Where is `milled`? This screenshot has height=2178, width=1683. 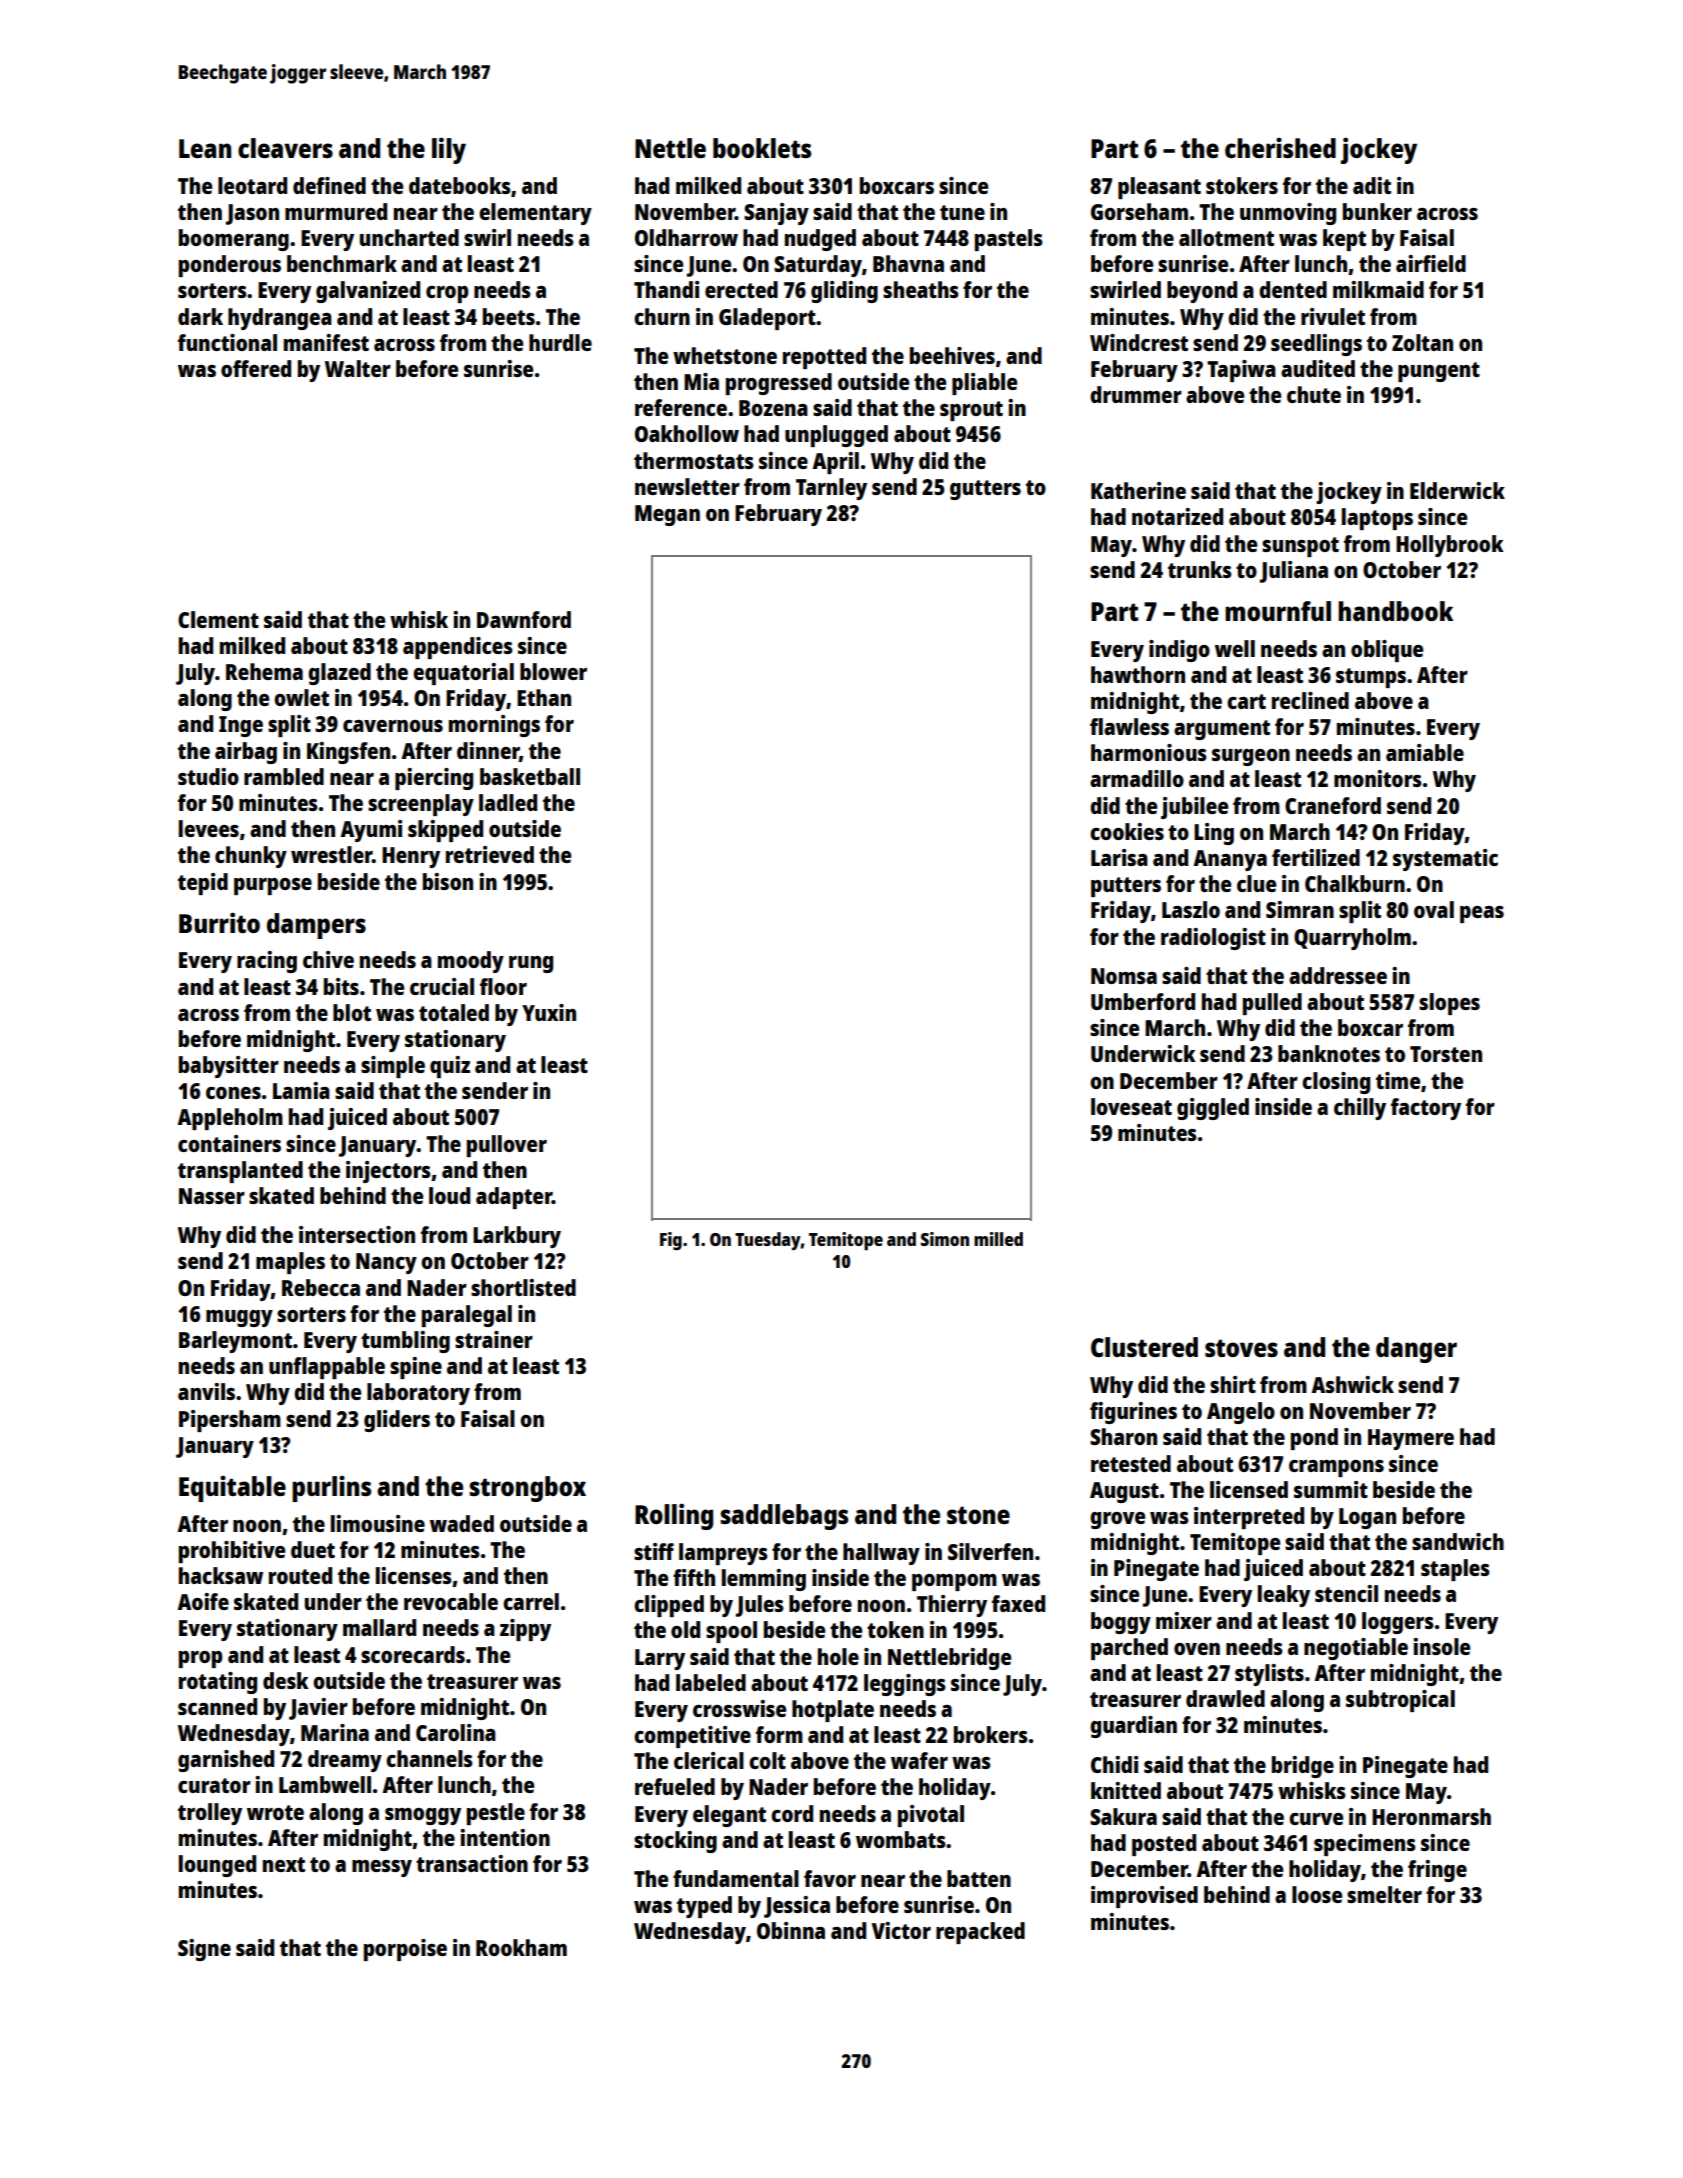
milled is located at coordinates (998, 1239).
